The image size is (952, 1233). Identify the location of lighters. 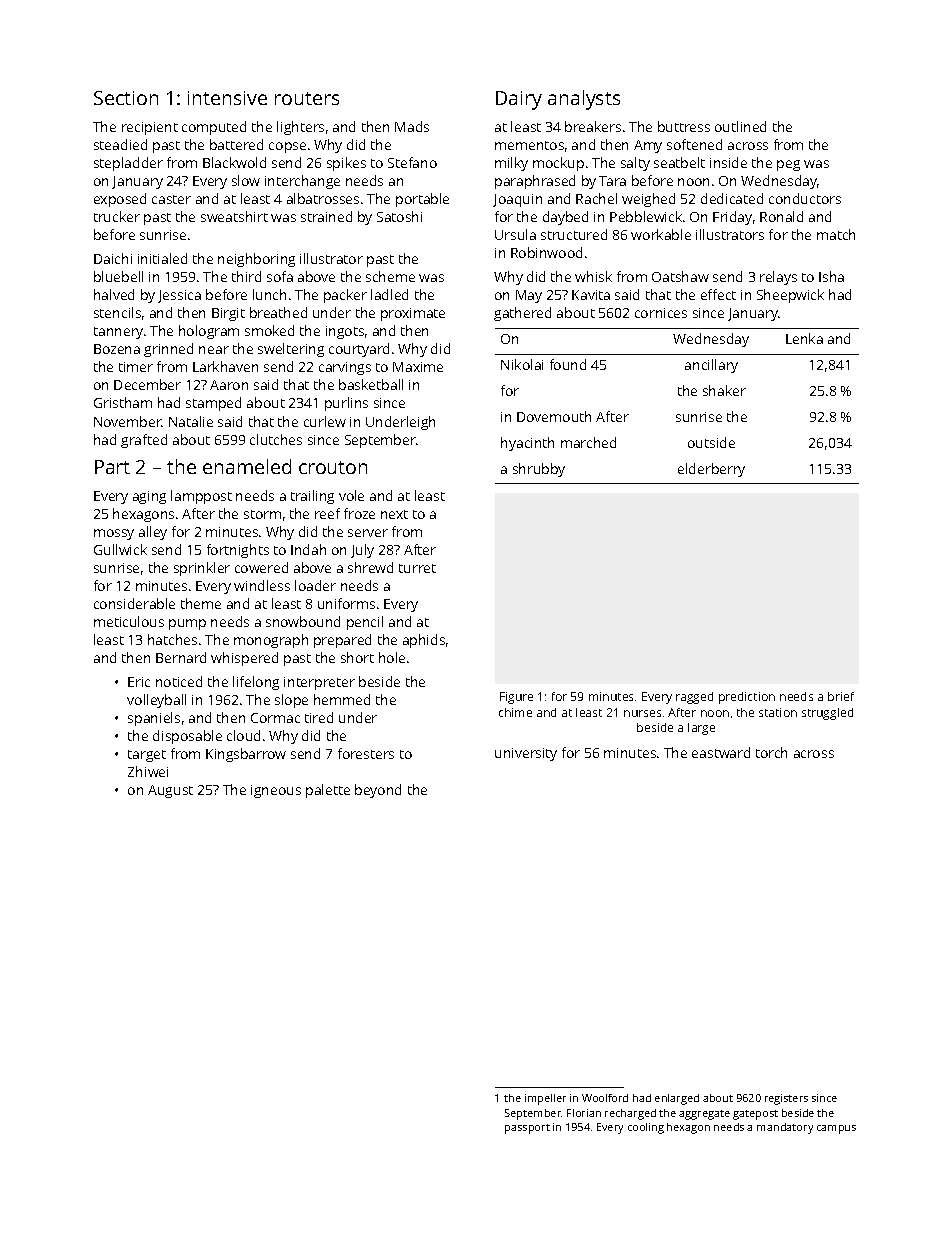
(300, 128).
